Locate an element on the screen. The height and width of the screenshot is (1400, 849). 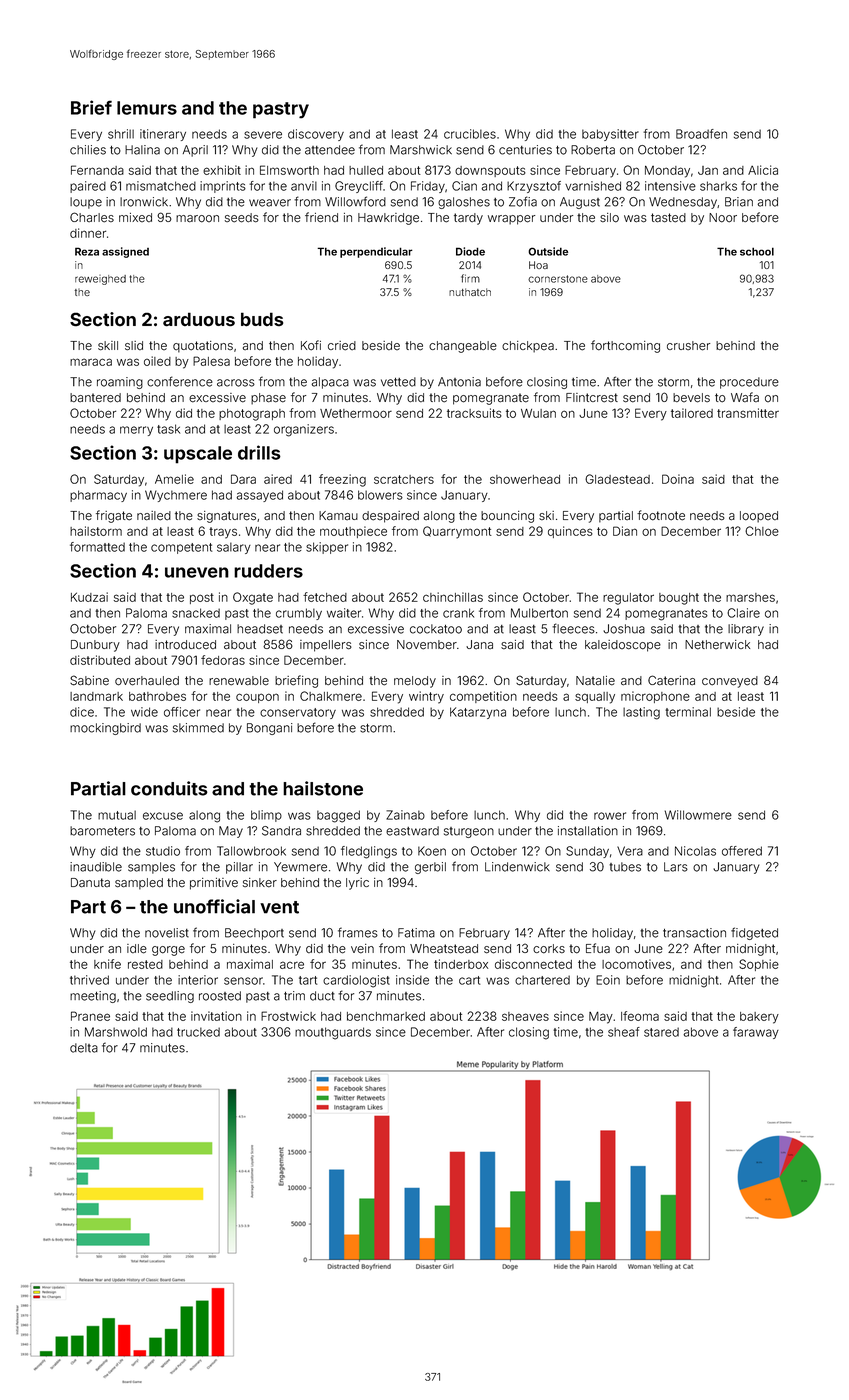
wrapper is located at coordinates (511, 220).
